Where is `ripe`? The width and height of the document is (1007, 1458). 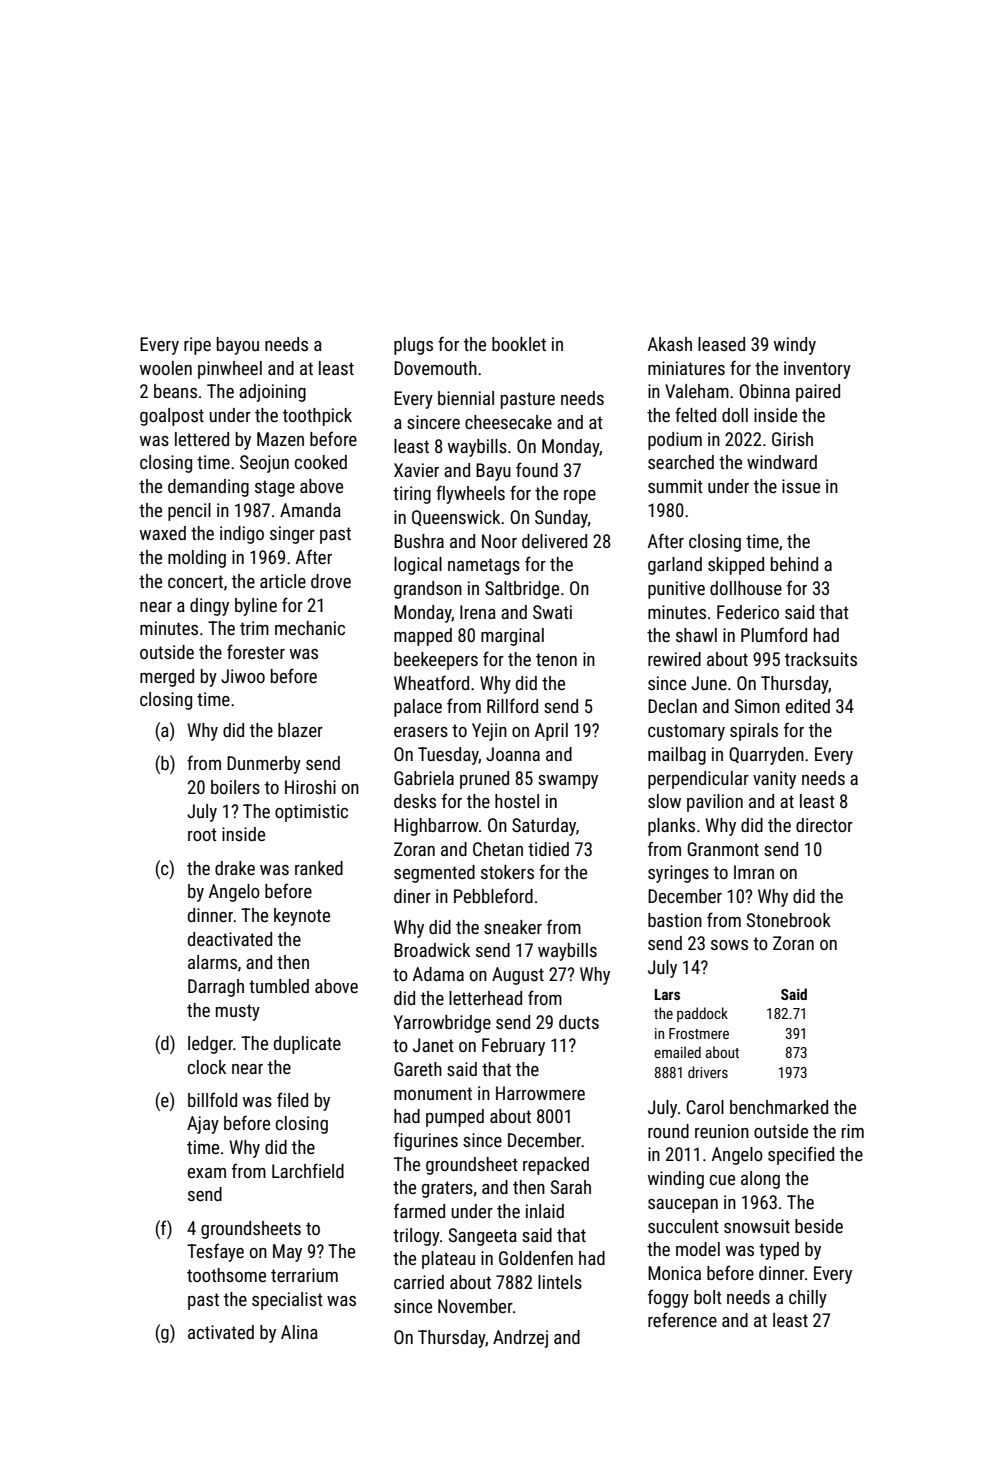
ripe is located at coordinates (197, 346).
